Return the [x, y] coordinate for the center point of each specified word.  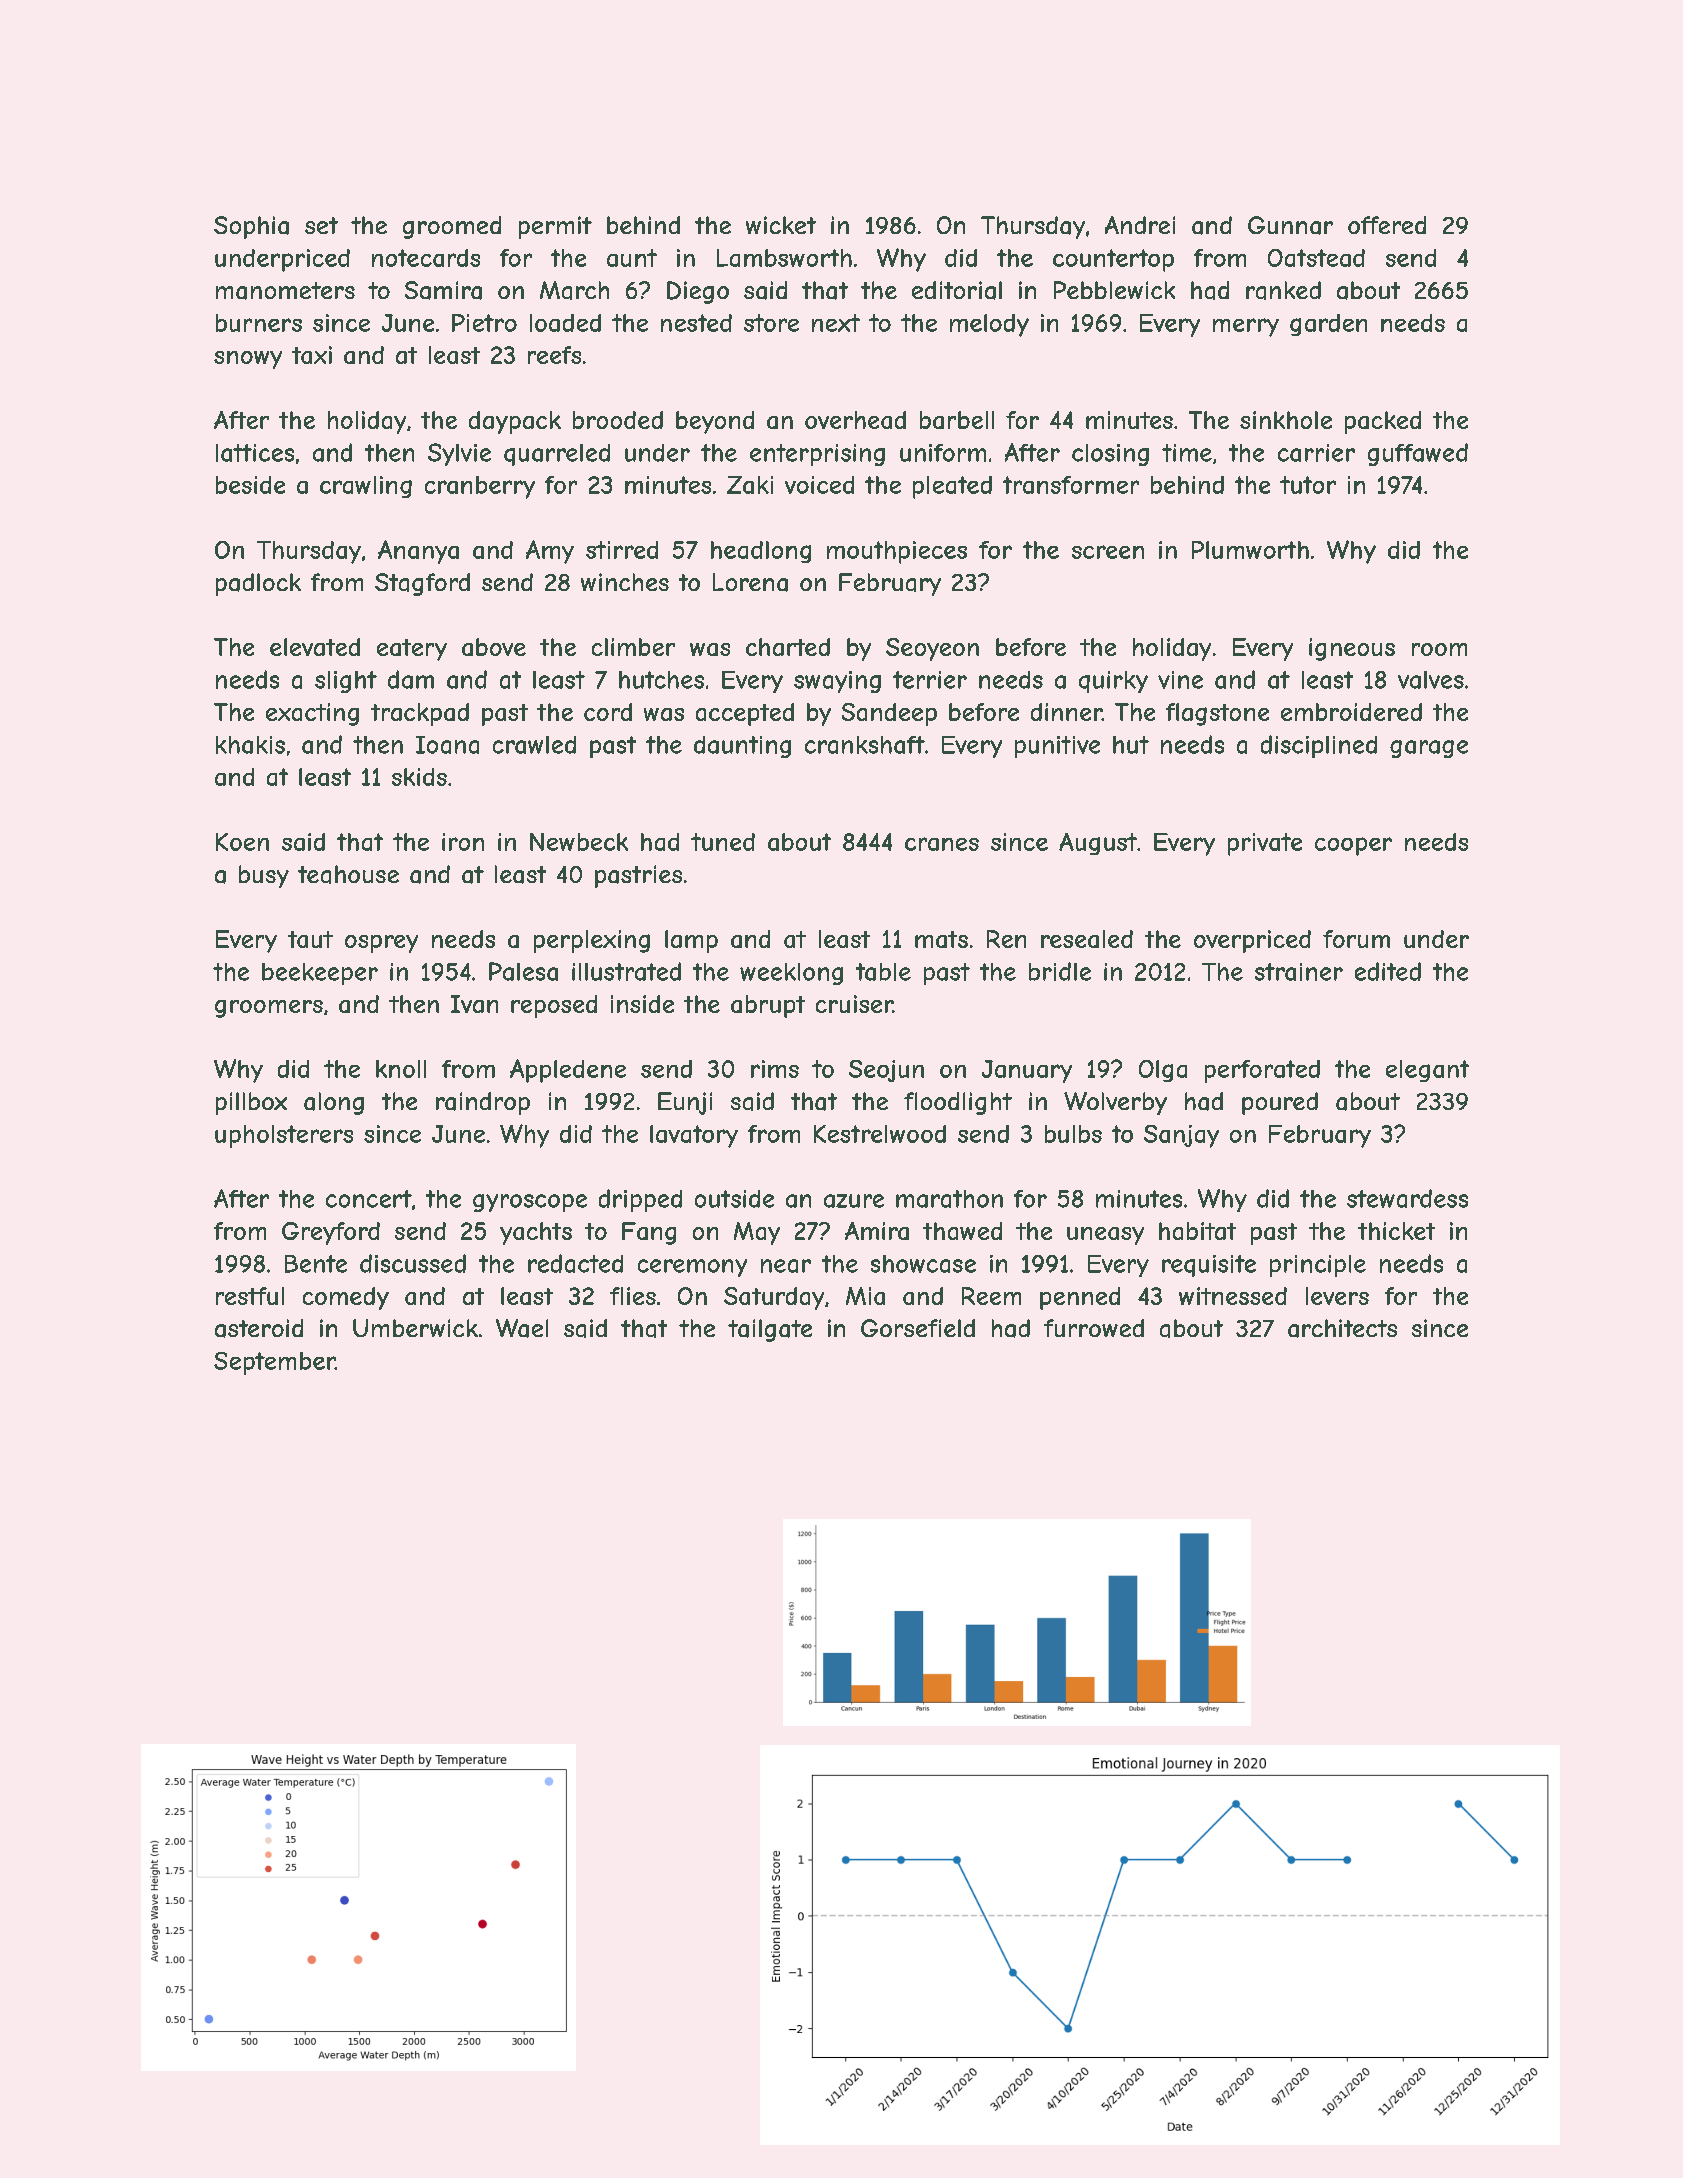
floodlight [958, 1103]
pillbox [251, 1103]
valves [1431, 680]
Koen [242, 842]
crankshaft [865, 745]
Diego [698, 292]
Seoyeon [932, 649]
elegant [1427, 1071]
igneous [1352, 649]
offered [1387, 225]
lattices [255, 453]
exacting [312, 714]
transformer [1071, 485]
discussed [413, 1263]
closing [1110, 455]
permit [555, 227]
